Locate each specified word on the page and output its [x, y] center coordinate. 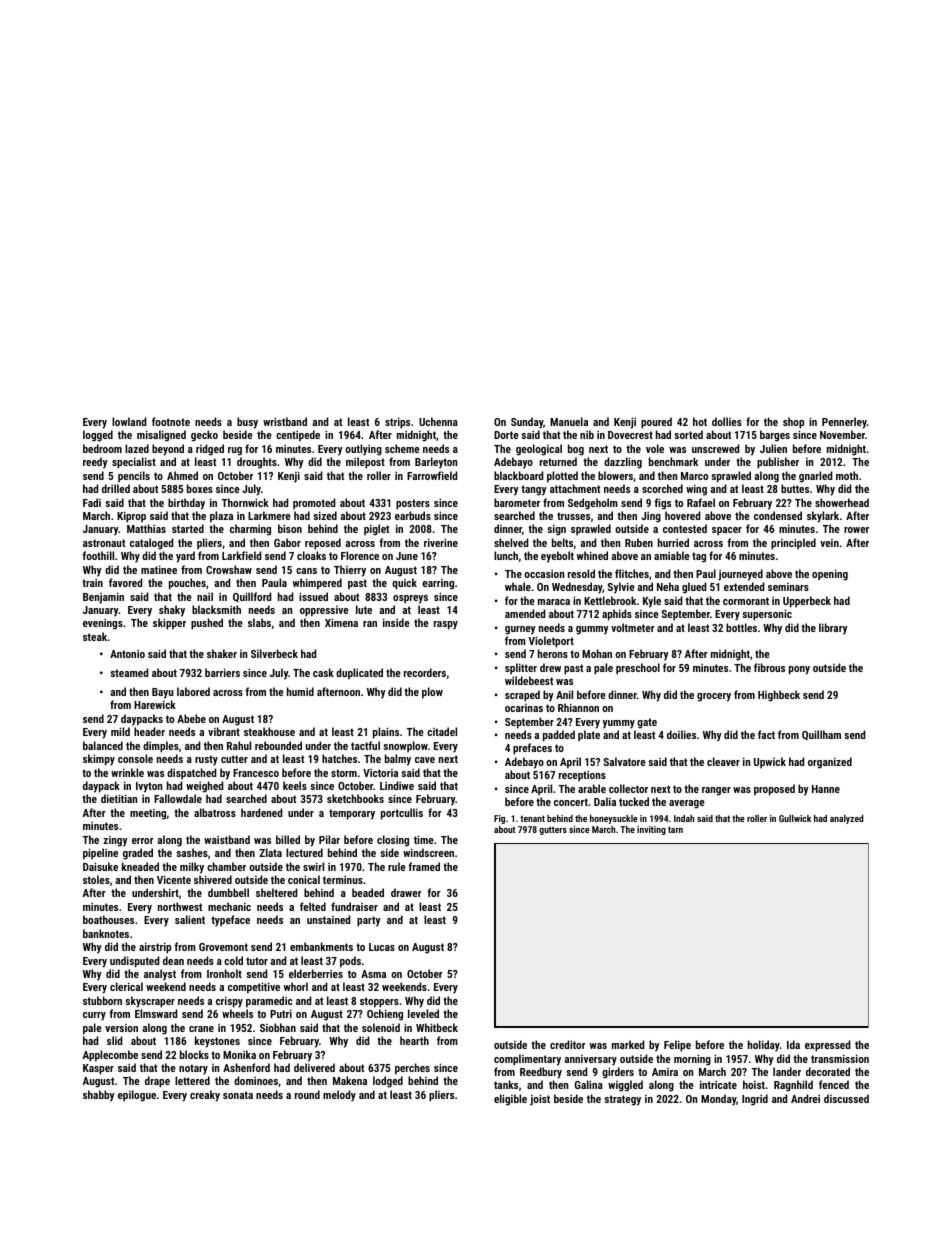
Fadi [92, 502]
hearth [414, 1040]
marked [628, 1044]
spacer [727, 531]
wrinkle [127, 772]
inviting [651, 830]
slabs [259, 622]
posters [413, 504]
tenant [532, 818]
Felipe [677, 1046]
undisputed [135, 962]
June [407, 556]
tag [699, 557]
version [121, 1028]
